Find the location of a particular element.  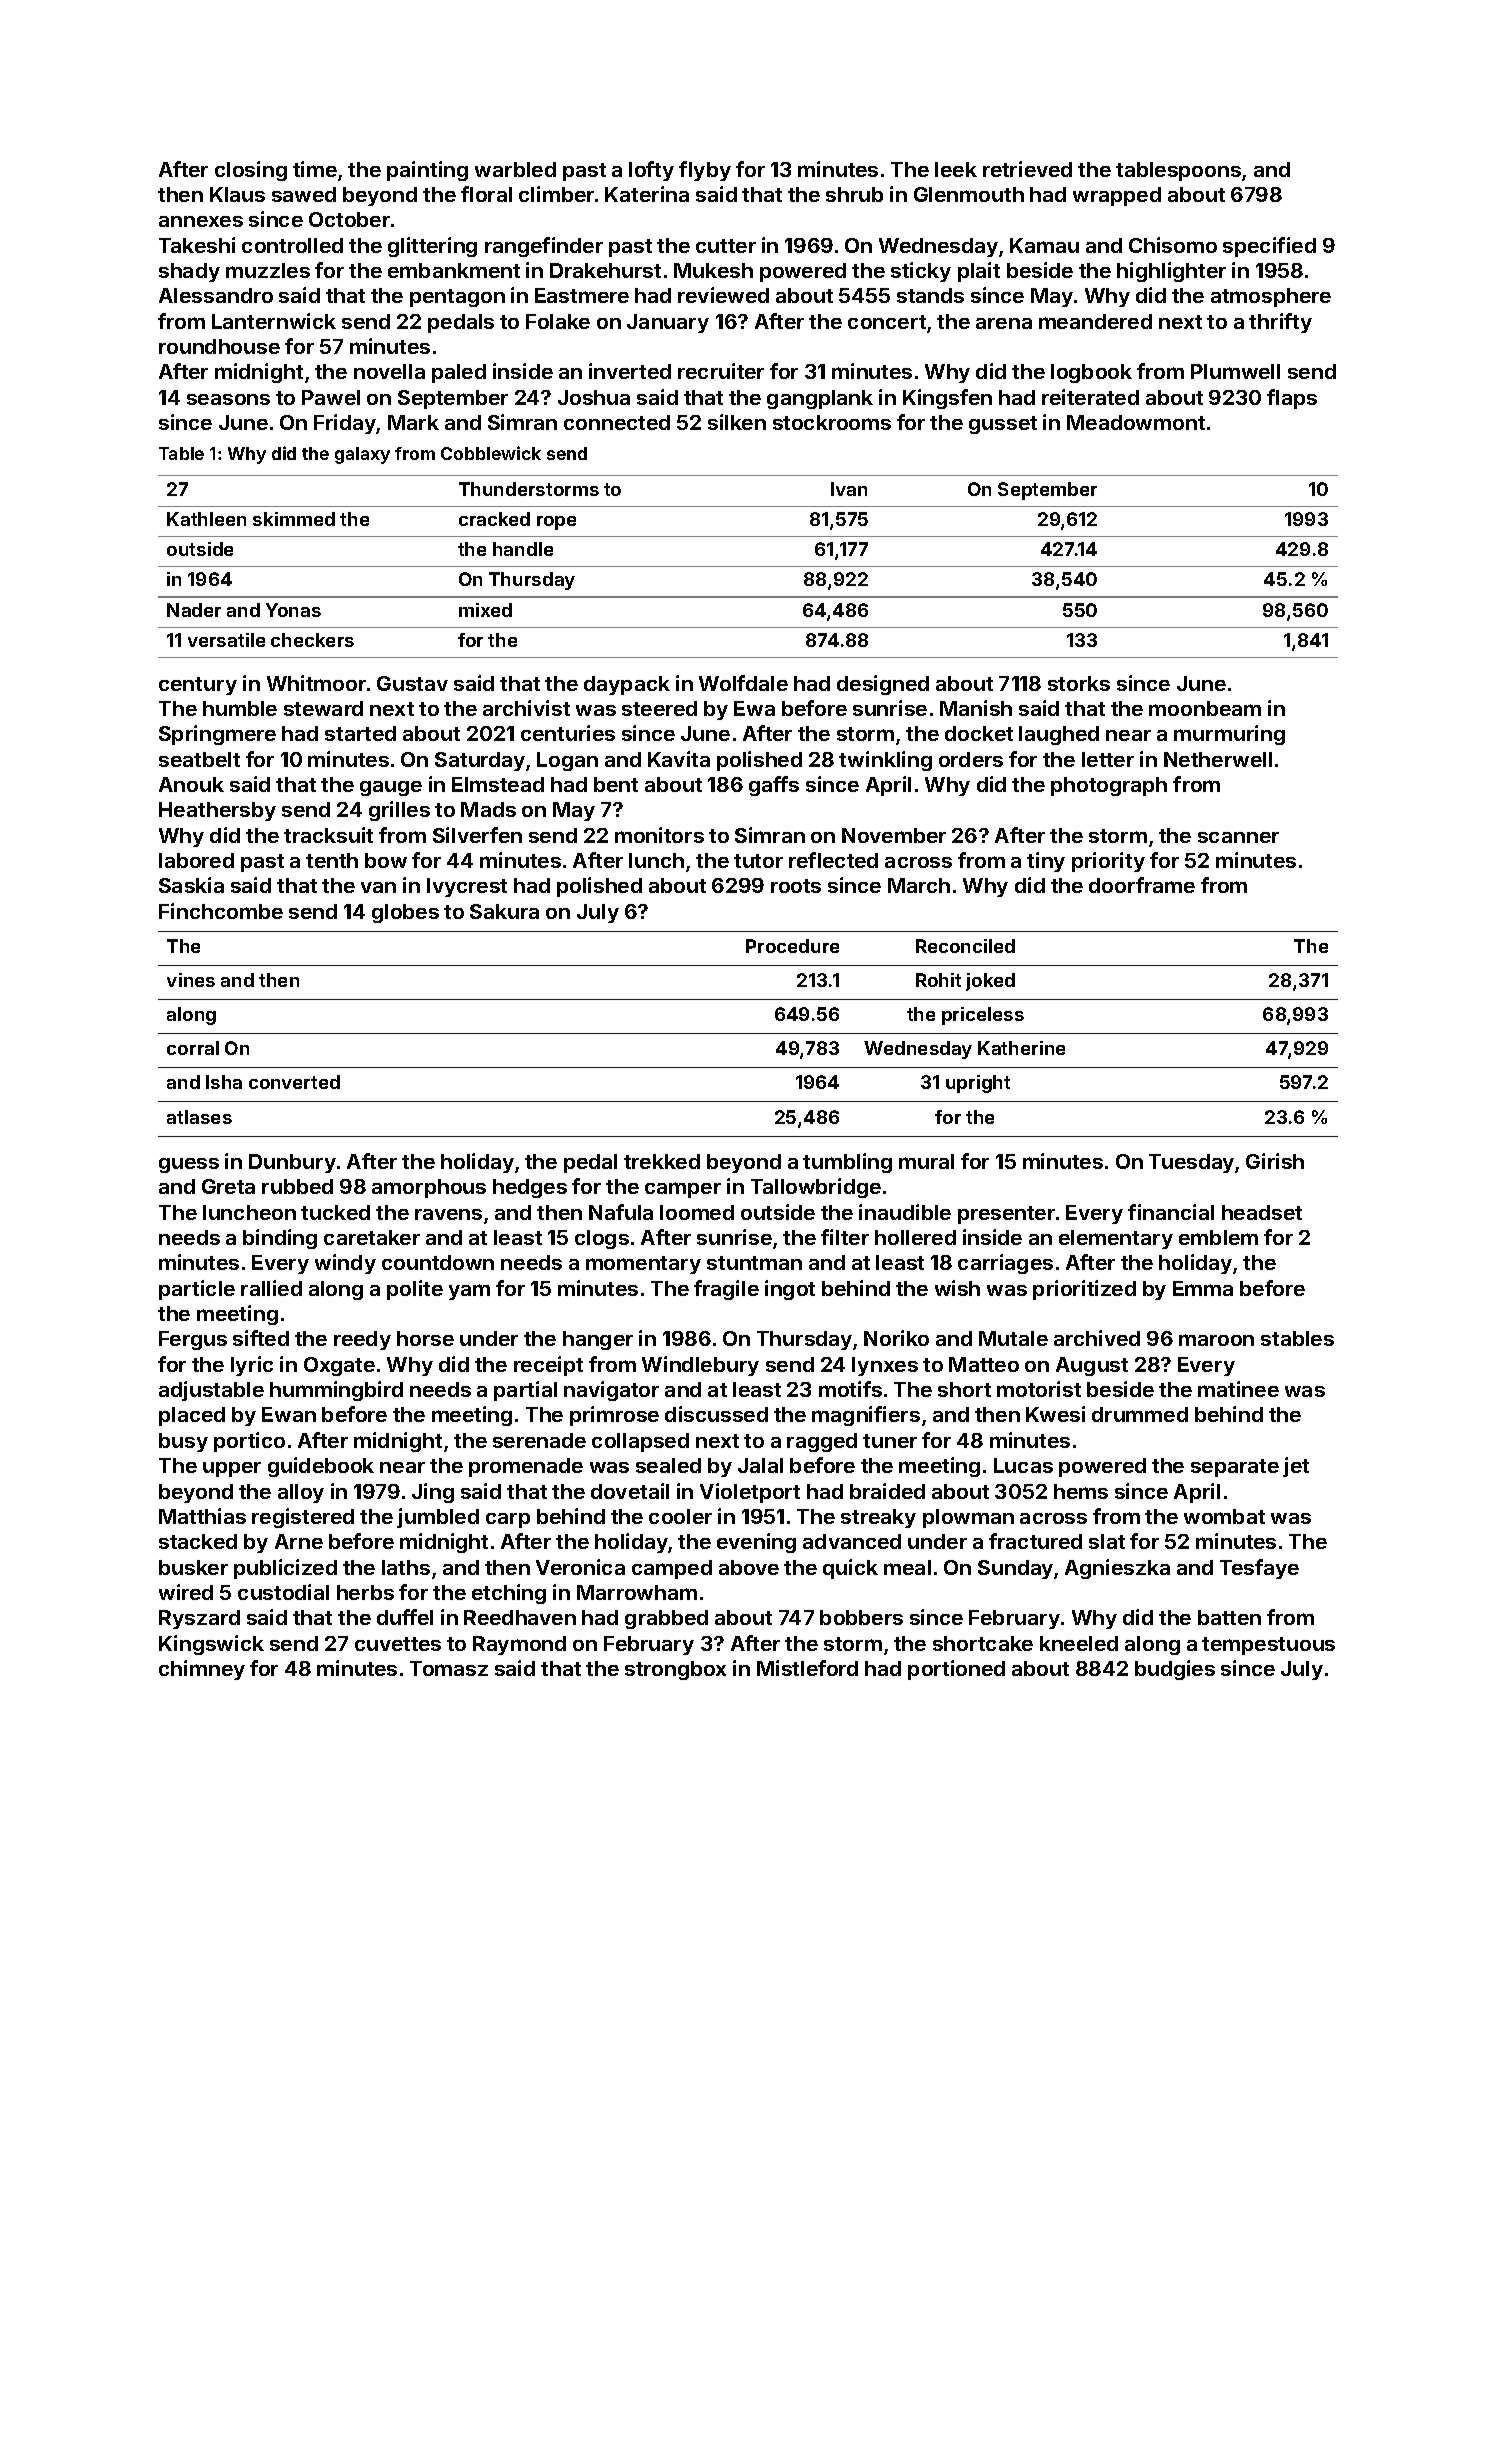

wired is located at coordinates (186, 1592).
